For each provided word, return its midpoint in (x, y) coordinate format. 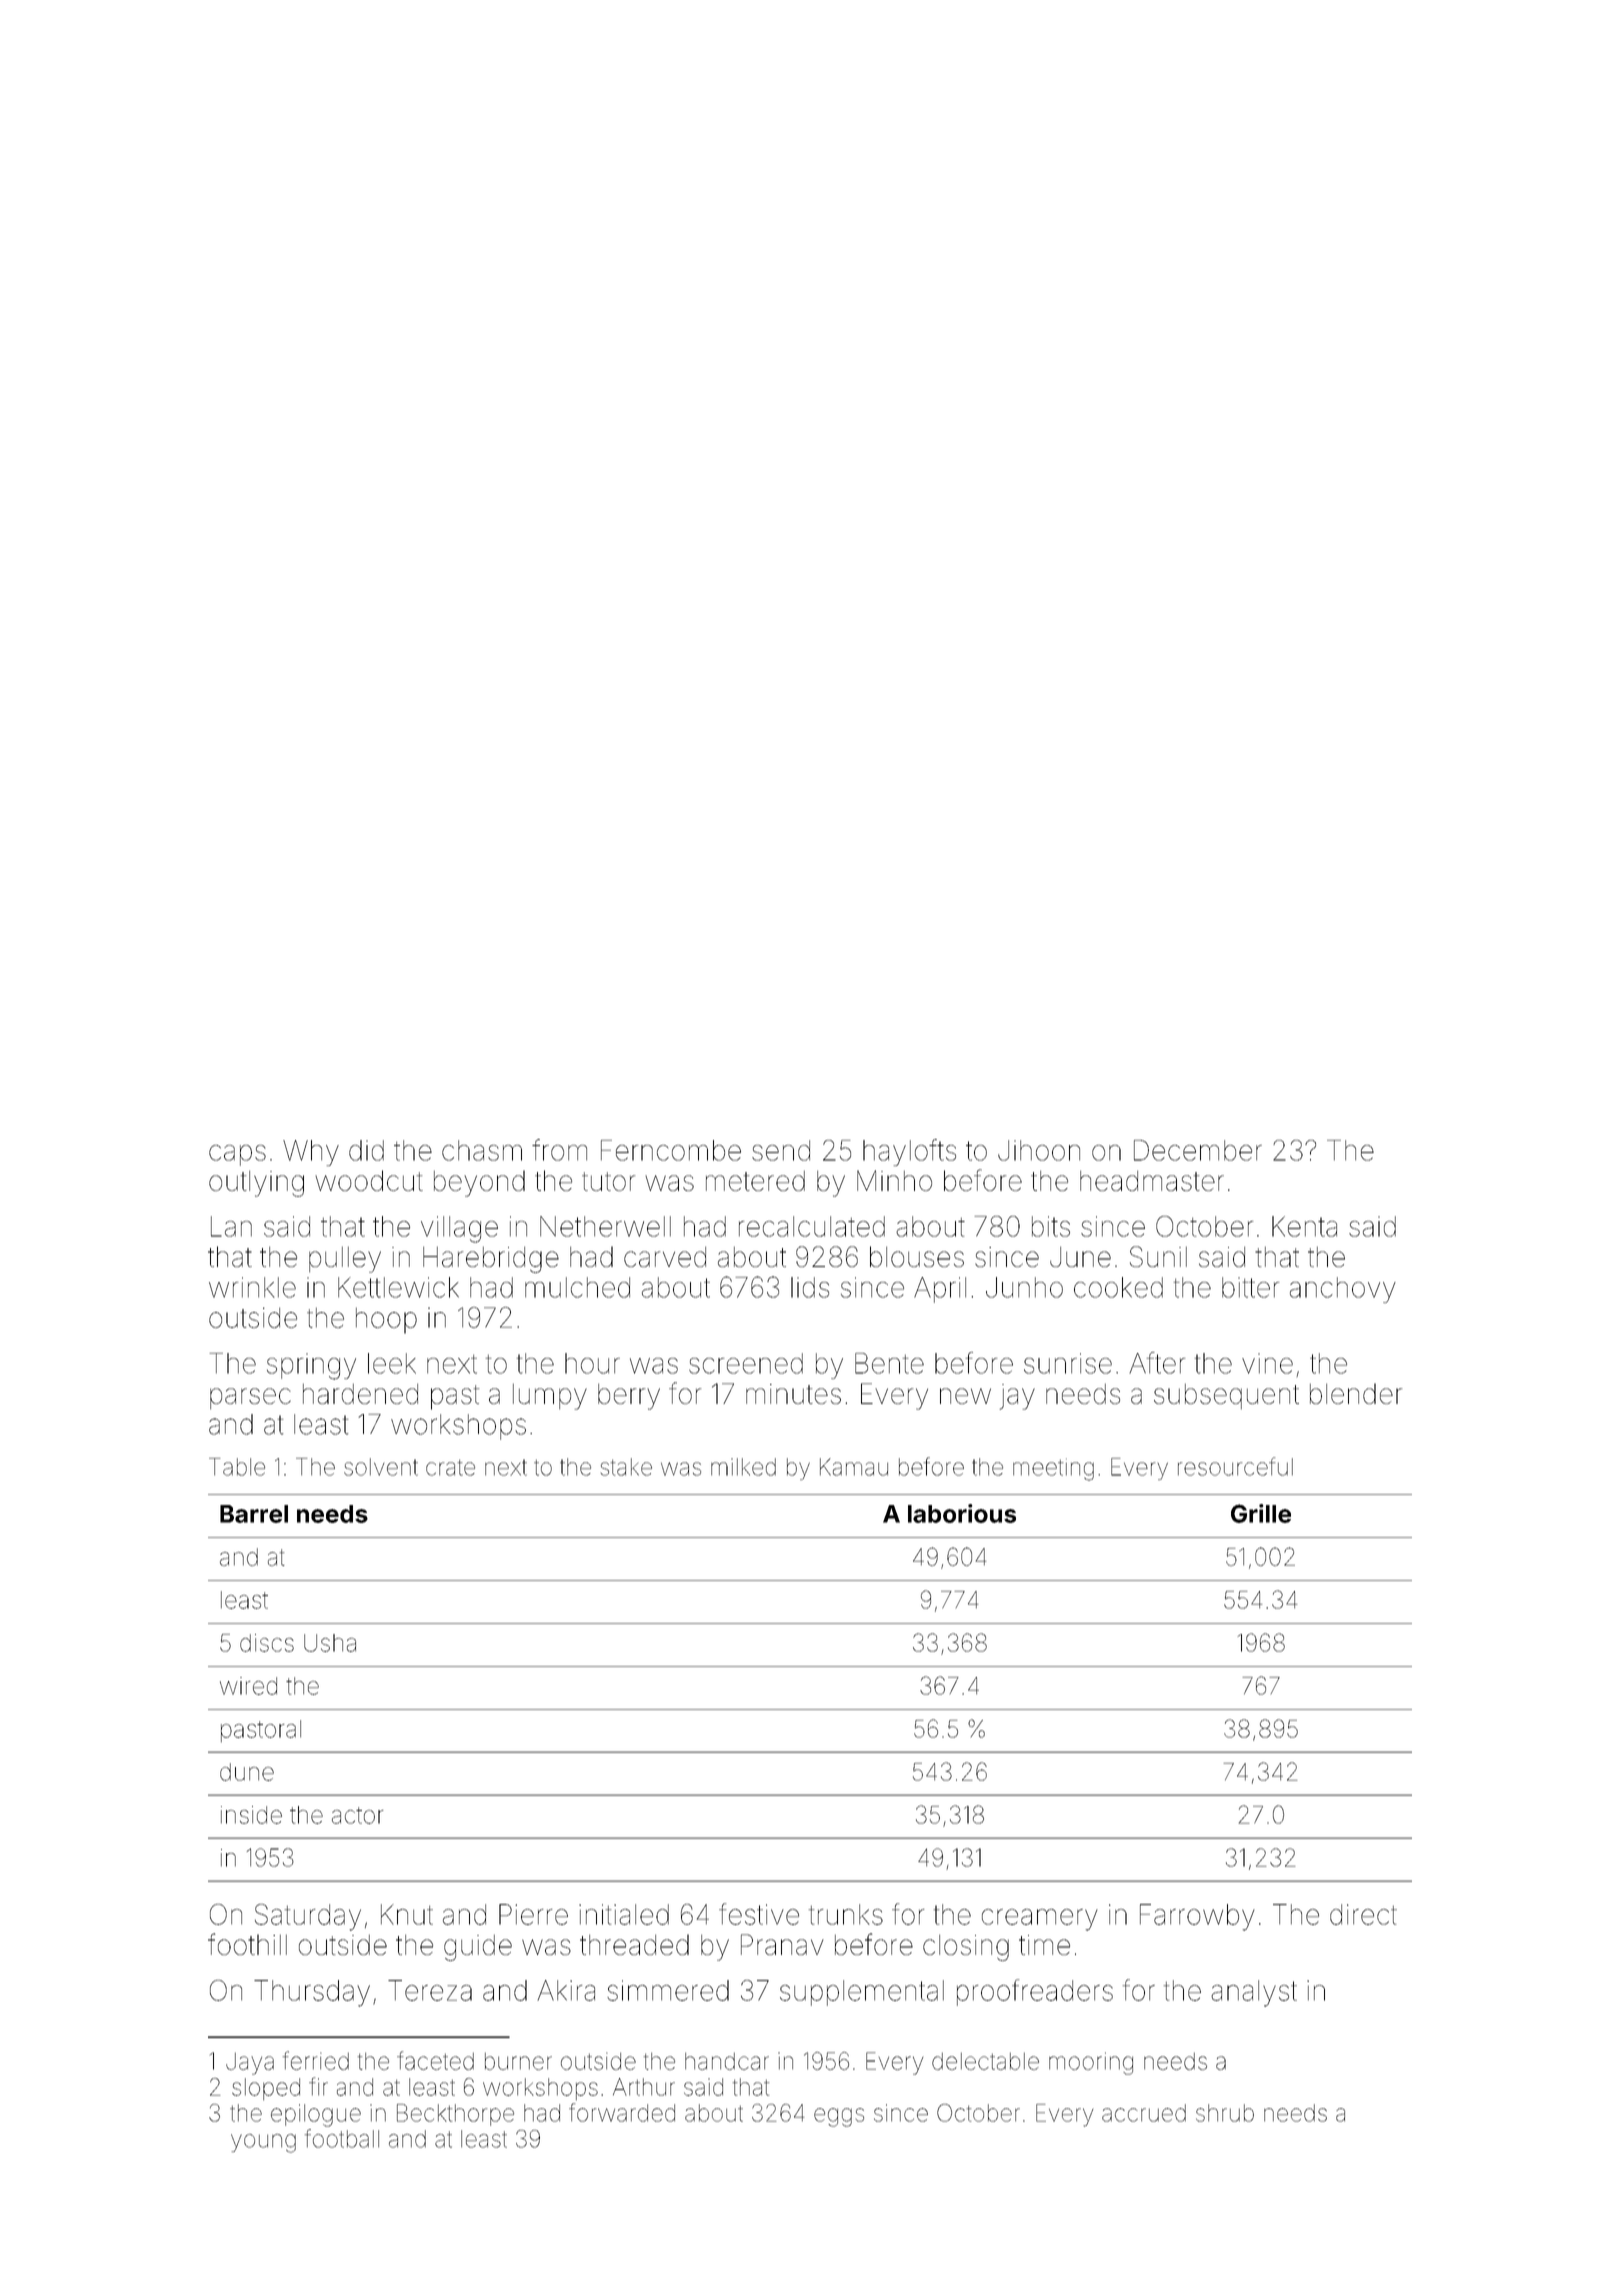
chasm (482, 1150)
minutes (793, 1394)
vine (1267, 1363)
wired (248, 1686)
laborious (962, 1513)
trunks (846, 1914)
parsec (250, 1398)
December (1198, 1150)
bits (1051, 1226)
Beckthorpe (455, 2115)
